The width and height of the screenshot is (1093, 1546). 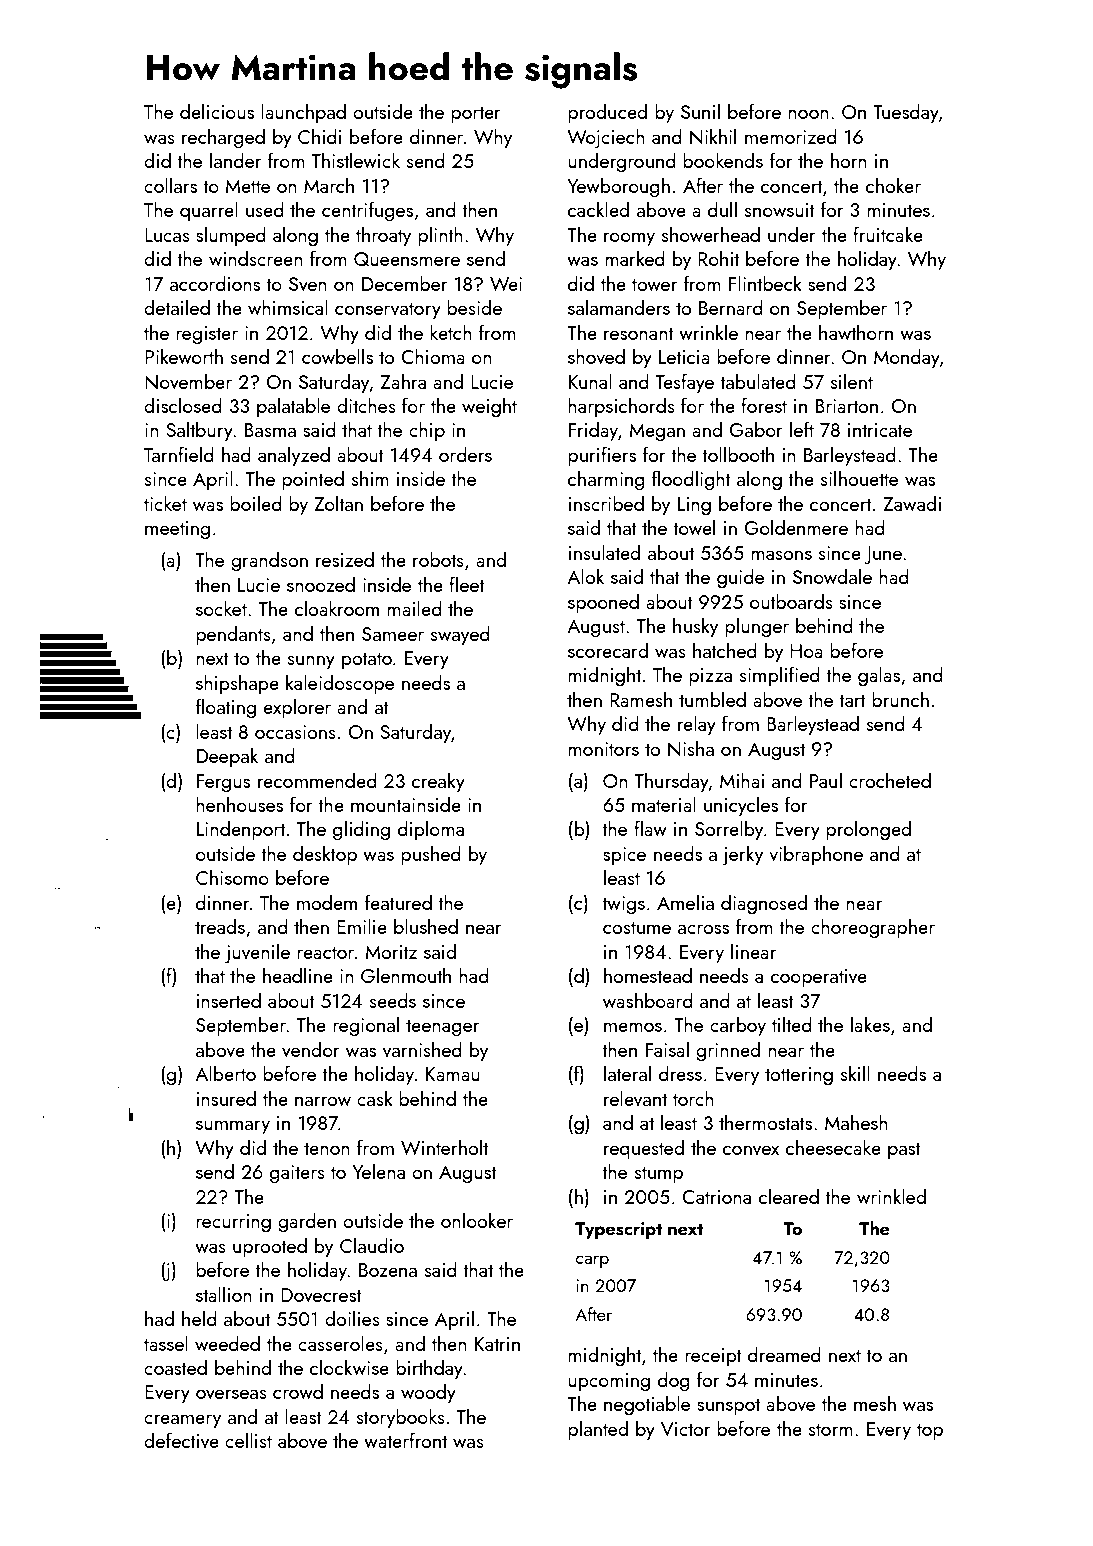 What do you see at coordinates (603, 749) in the screenshot?
I see `monitors` at bounding box center [603, 749].
